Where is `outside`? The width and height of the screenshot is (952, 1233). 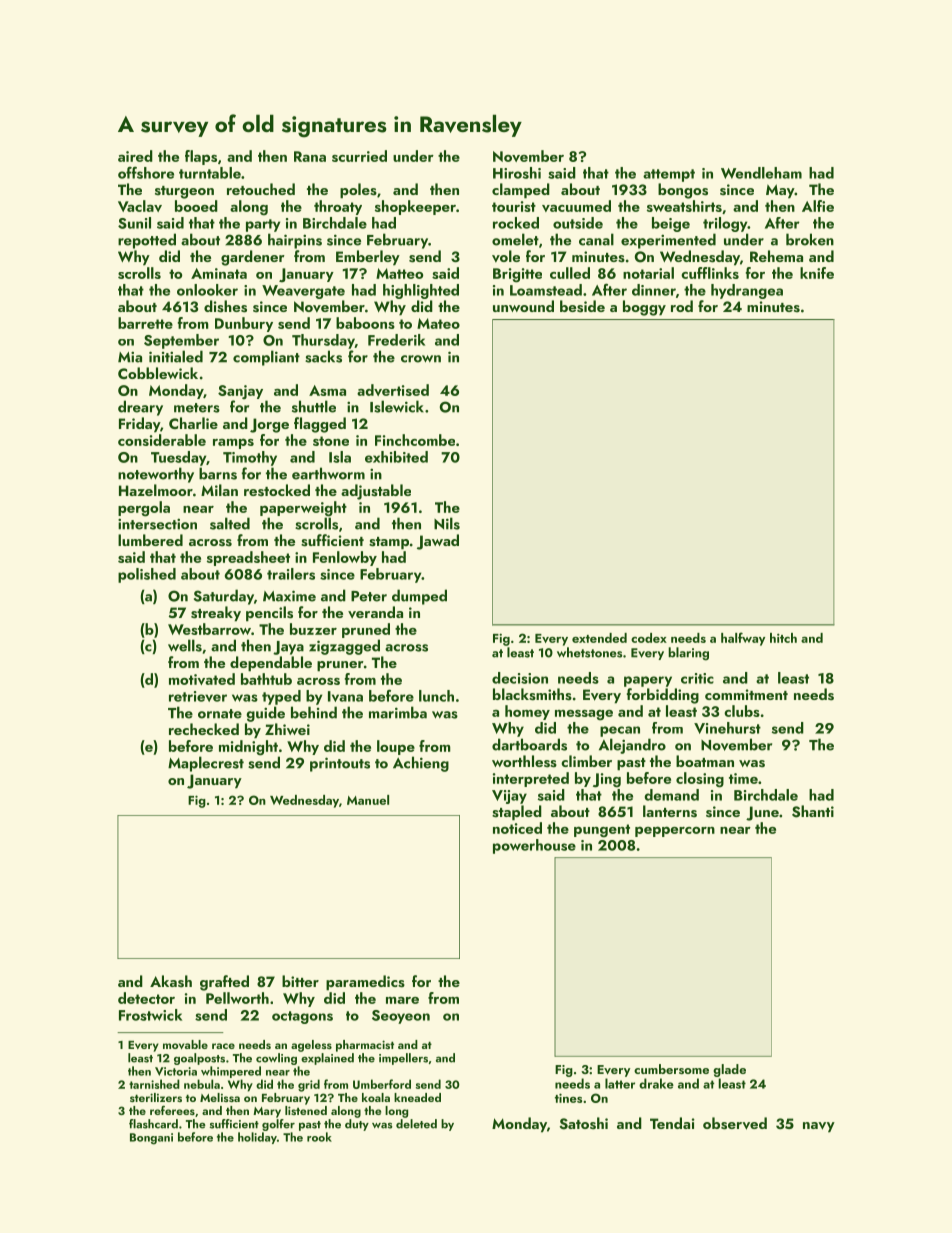 outside is located at coordinates (578, 223).
